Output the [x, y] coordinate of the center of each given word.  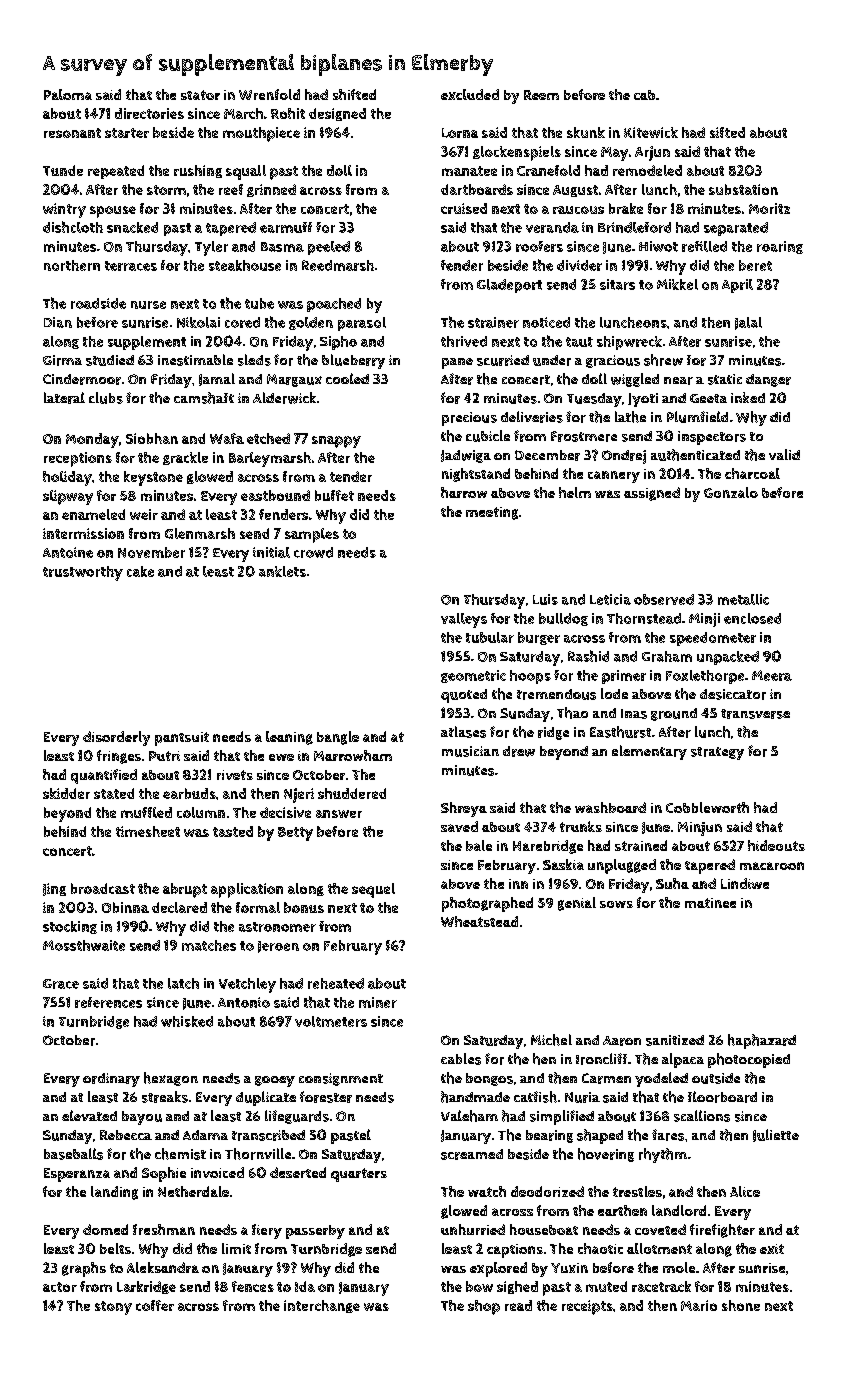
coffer [155, 1305]
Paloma [68, 94]
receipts [587, 1307]
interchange [322, 1306]
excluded [470, 94]
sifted [727, 132]
